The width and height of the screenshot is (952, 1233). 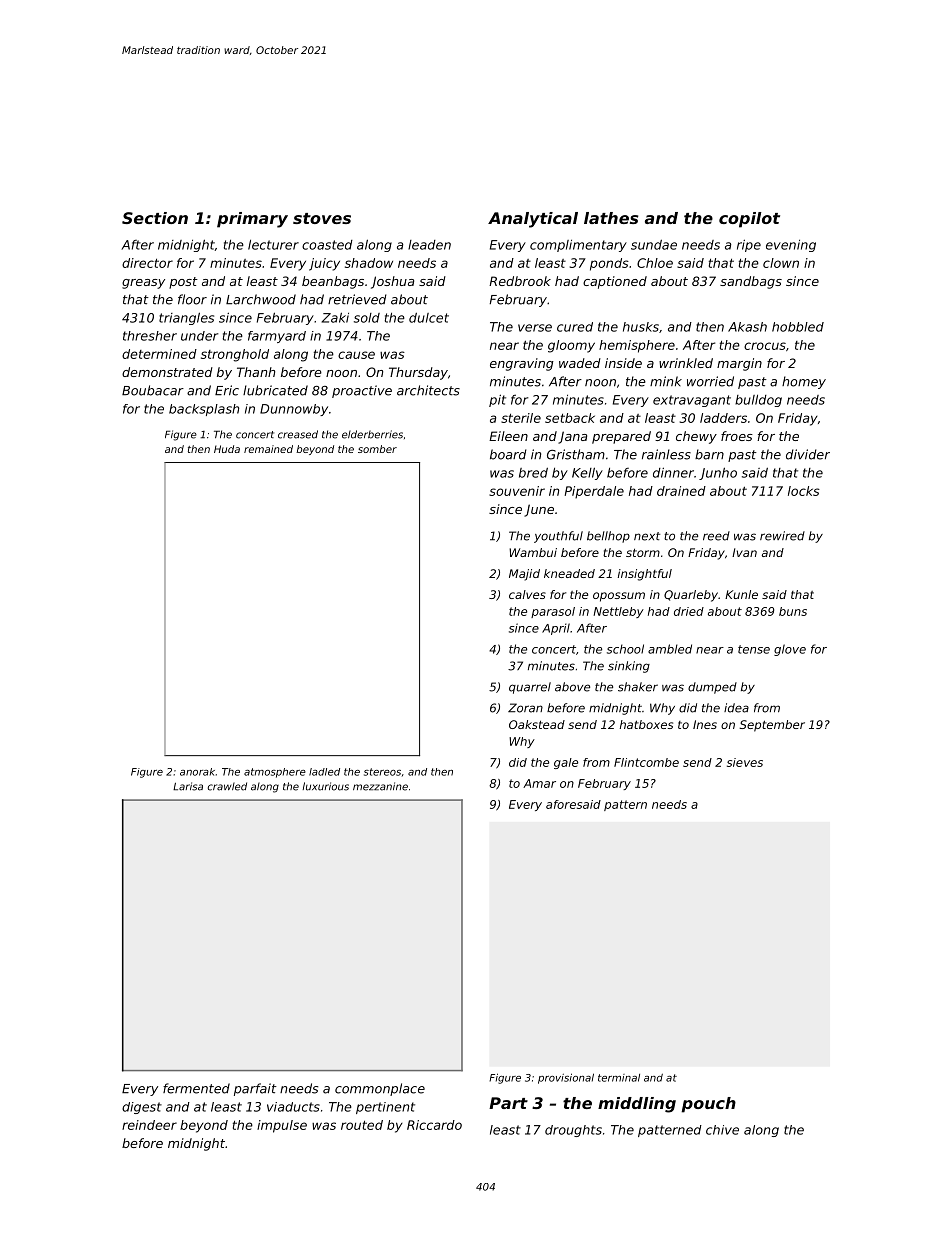 I want to click on director, so click(x=147, y=263).
